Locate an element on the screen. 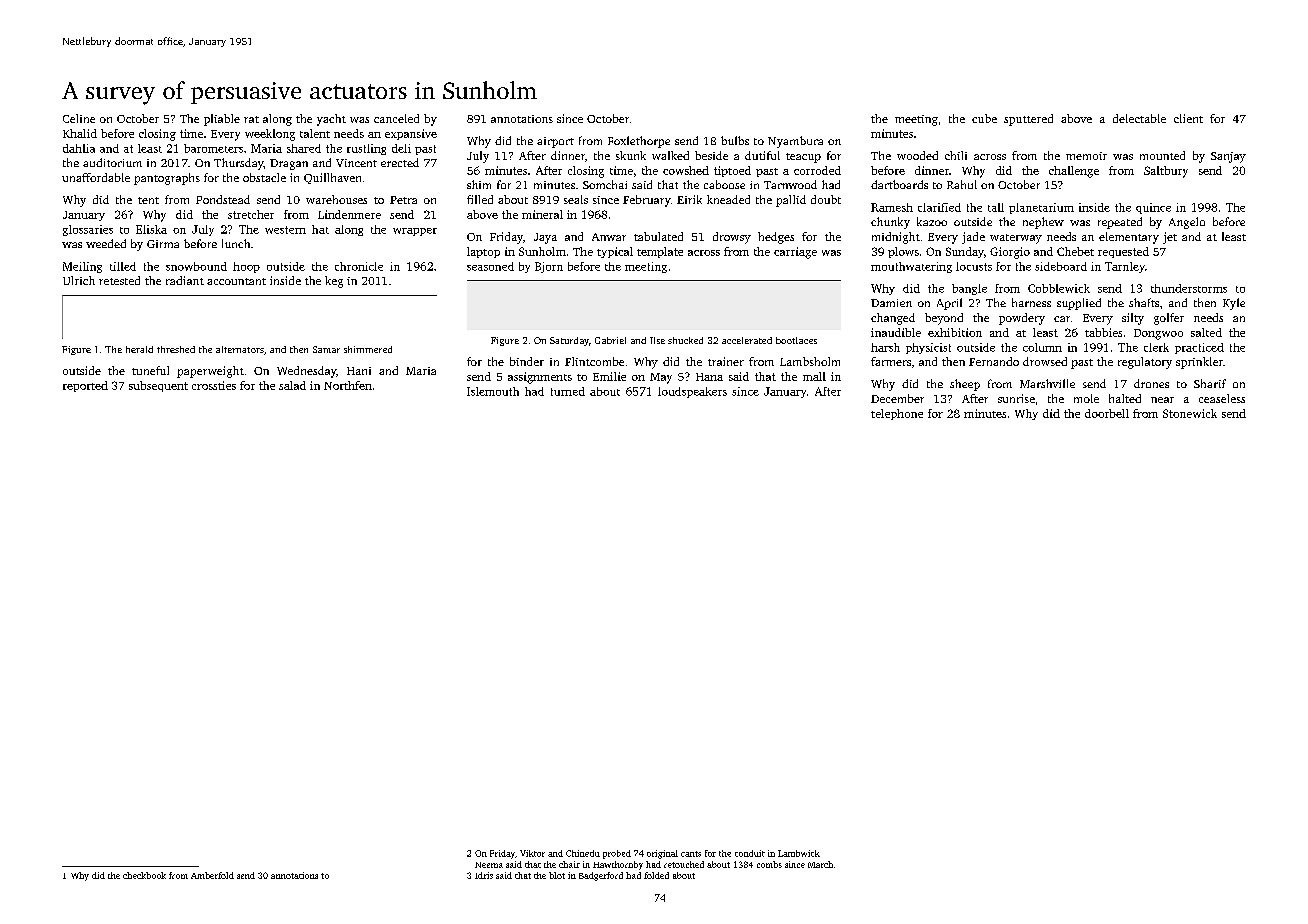  pantographs is located at coordinates (167, 179).
